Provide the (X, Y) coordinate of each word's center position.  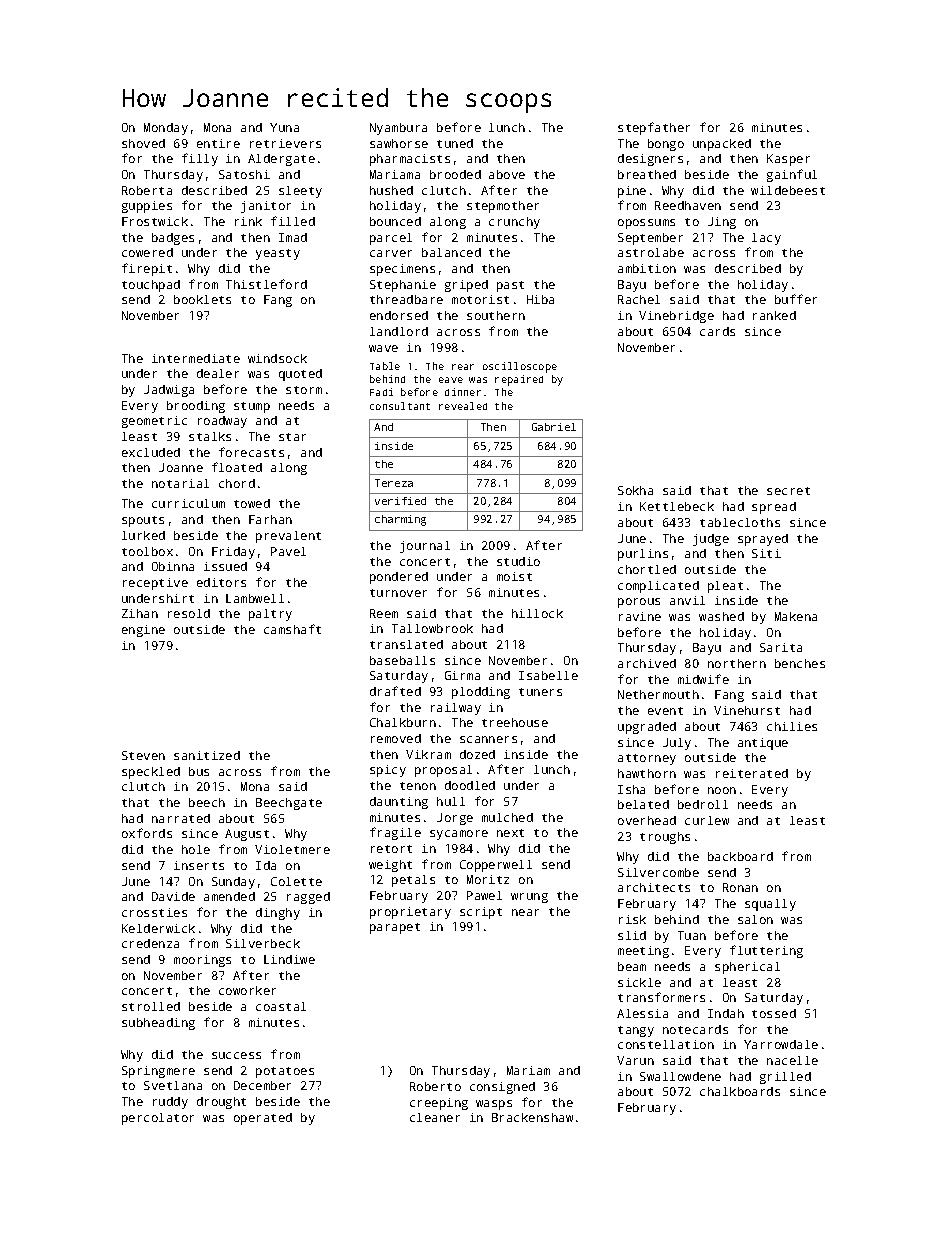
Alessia (642, 1013)
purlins (643, 555)
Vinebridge (676, 317)
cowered (147, 252)
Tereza (394, 483)
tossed (774, 1013)
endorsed (399, 315)
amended (229, 896)
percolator (158, 1119)
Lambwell (255, 598)
